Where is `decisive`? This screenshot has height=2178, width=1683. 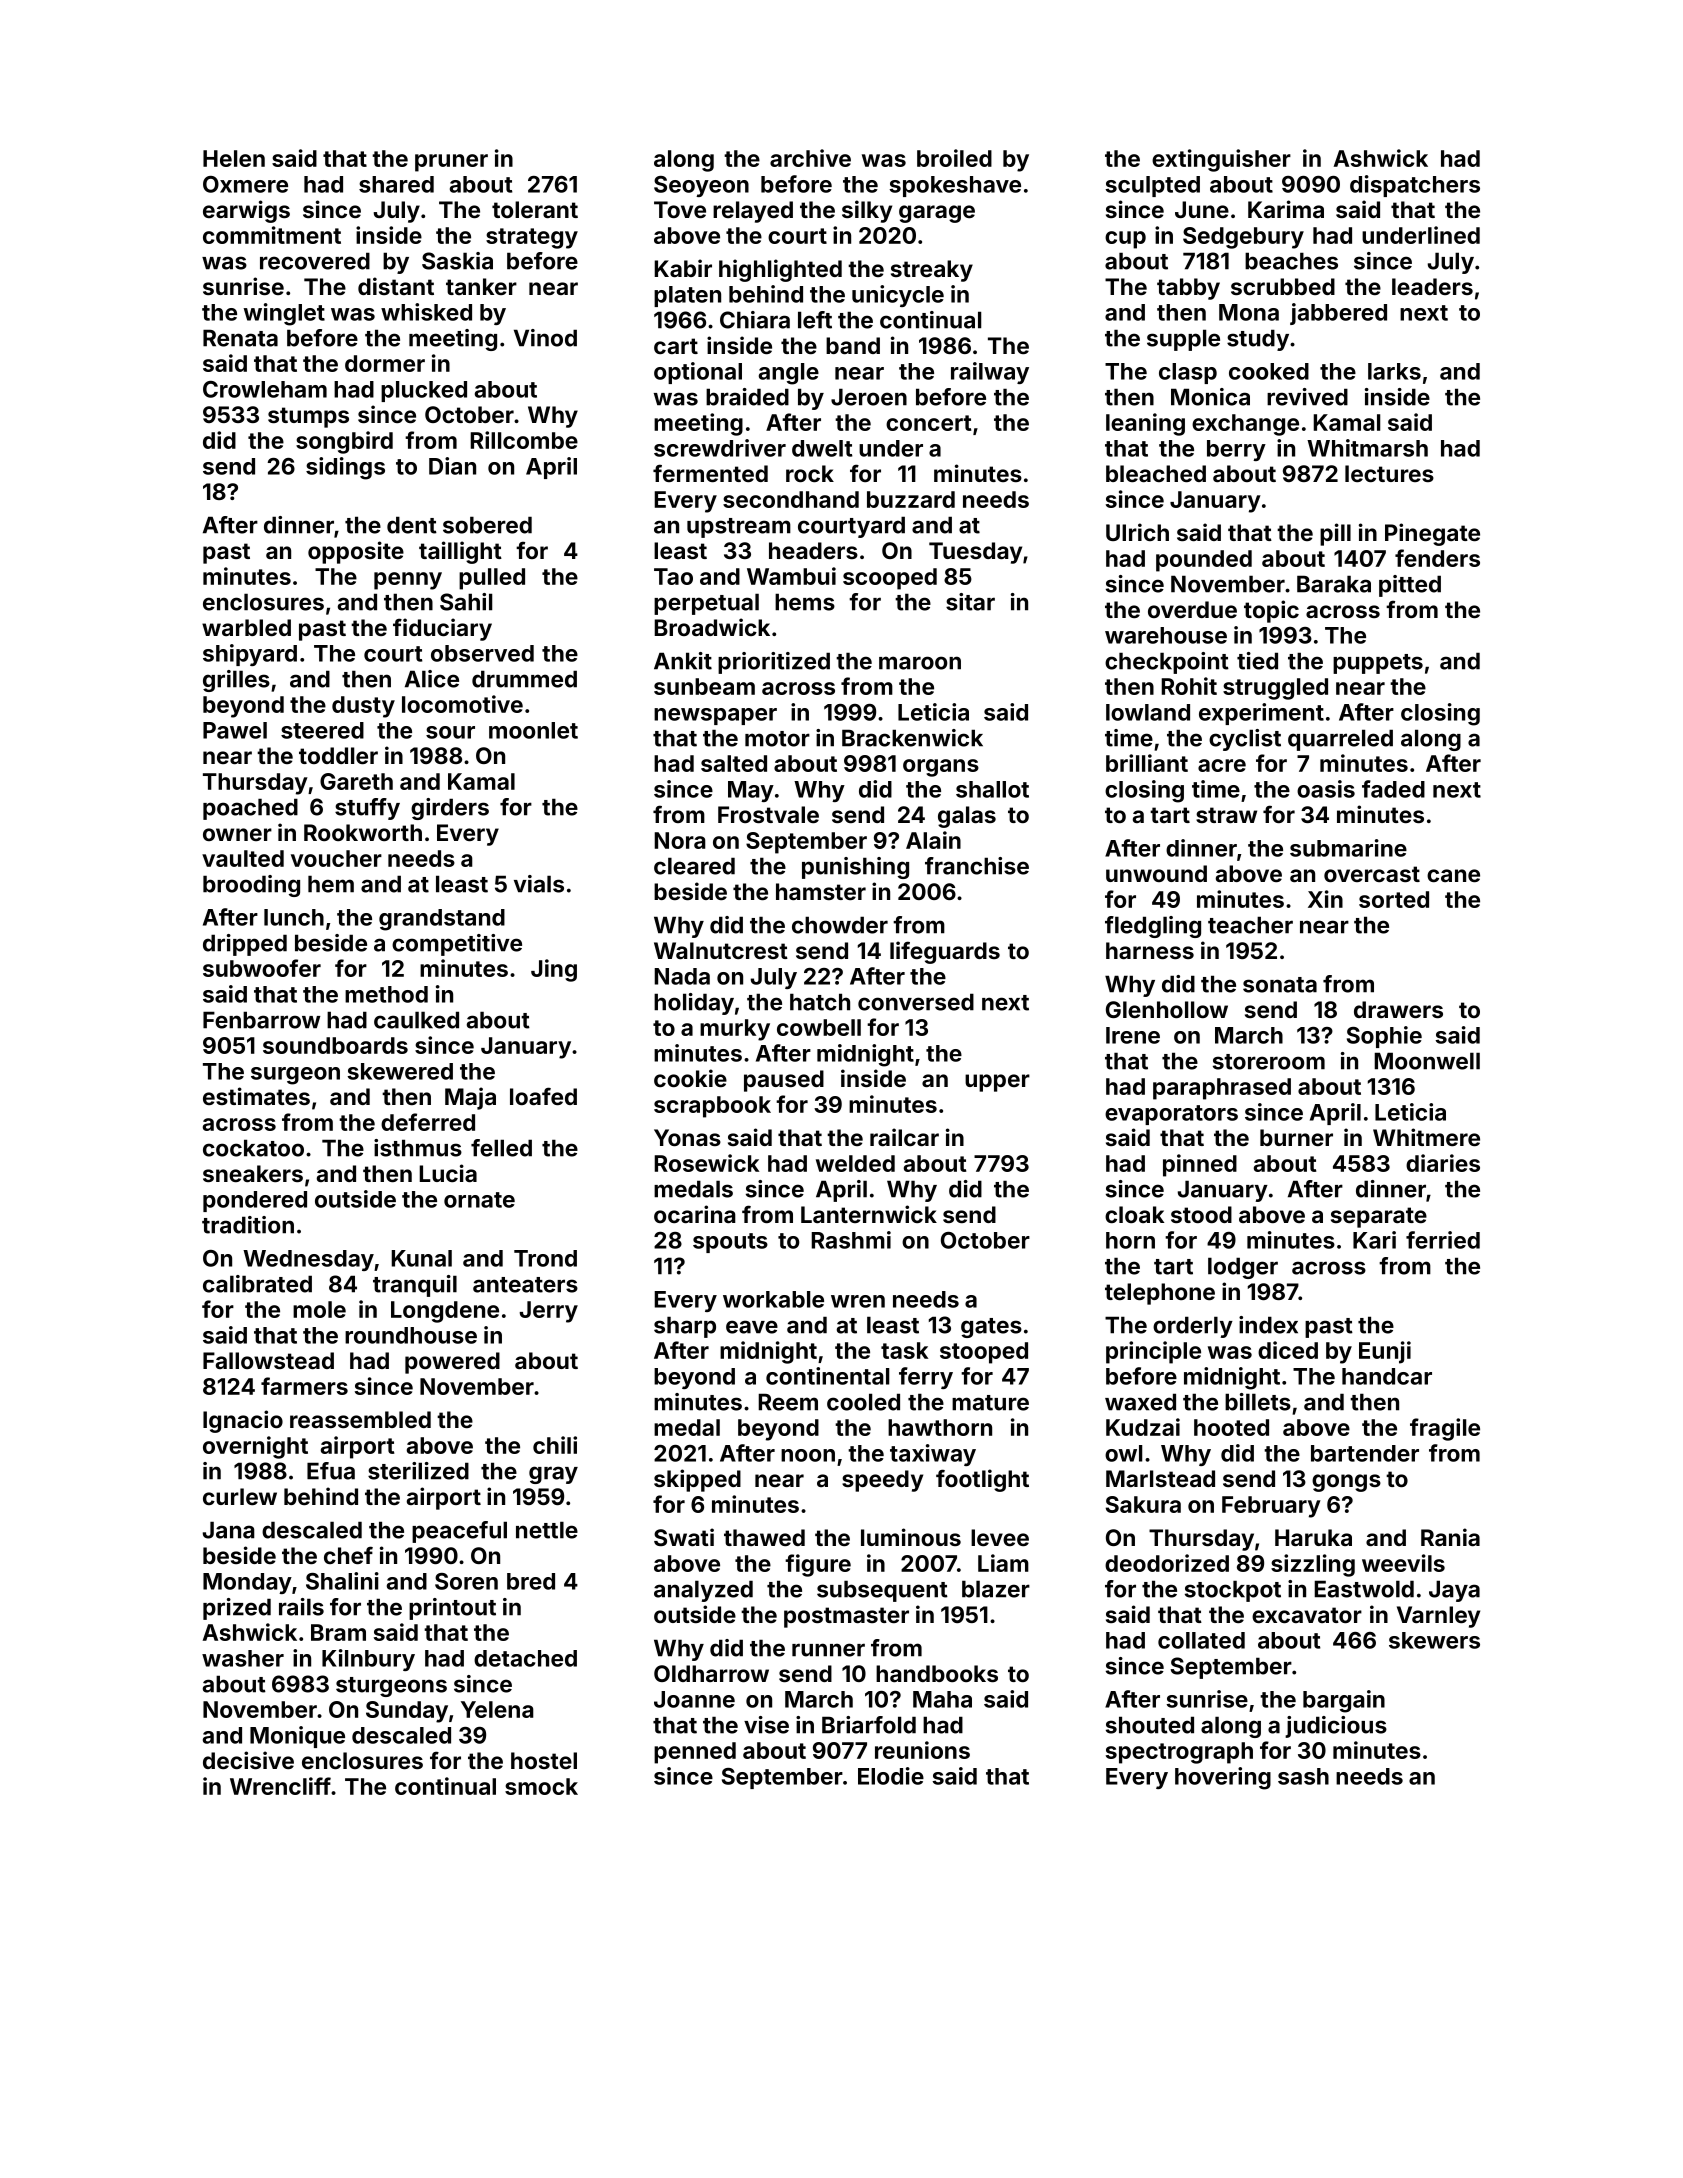 decisive is located at coordinates (248, 1760).
